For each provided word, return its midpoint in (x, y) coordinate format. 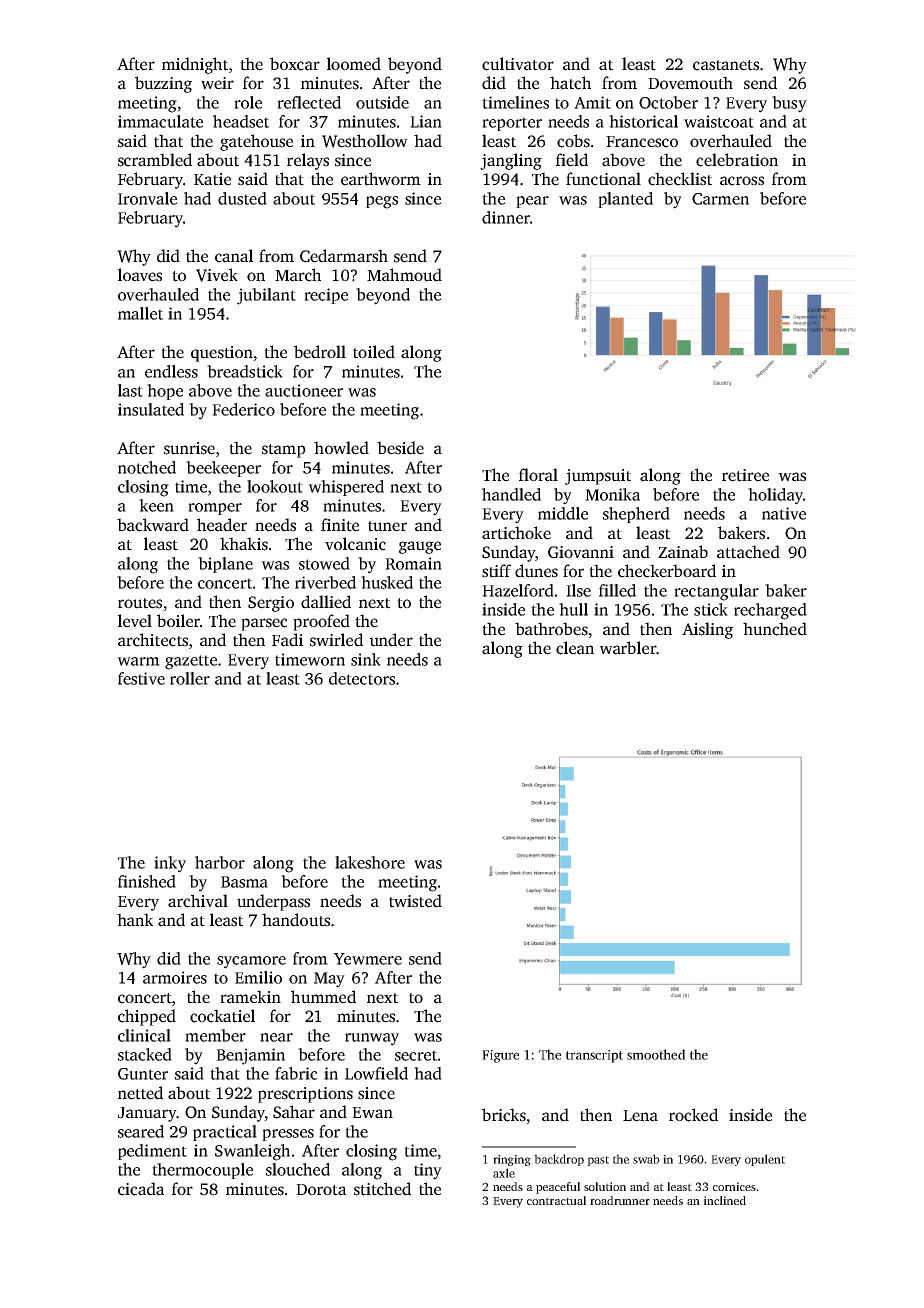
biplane (225, 565)
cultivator (518, 64)
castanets (726, 65)
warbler (627, 648)
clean (575, 648)
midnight (195, 65)
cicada (141, 1189)
